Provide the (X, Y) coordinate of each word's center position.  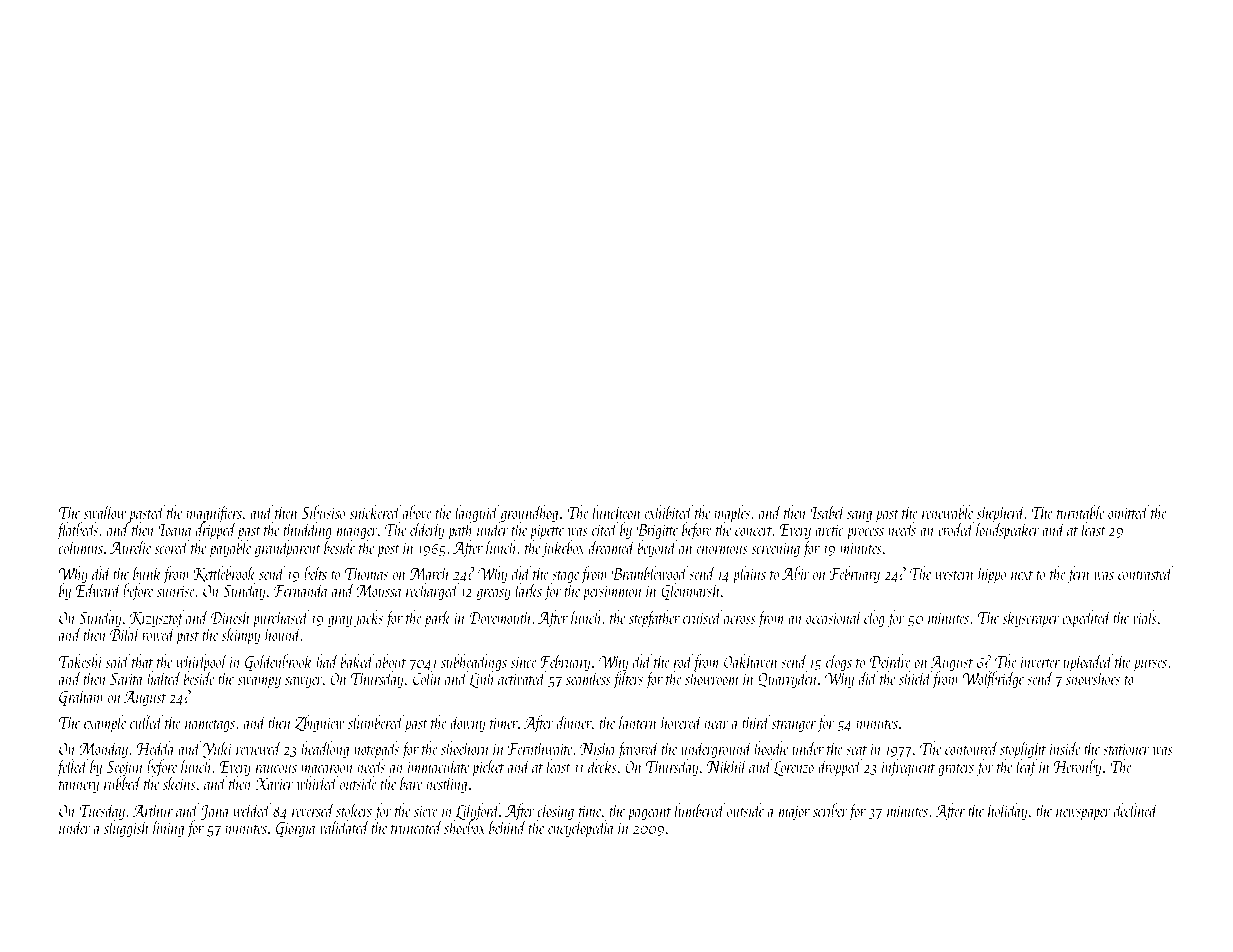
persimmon (613, 593)
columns (81, 547)
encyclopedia (581, 829)
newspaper (1083, 815)
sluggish (126, 829)
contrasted (1145, 573)
